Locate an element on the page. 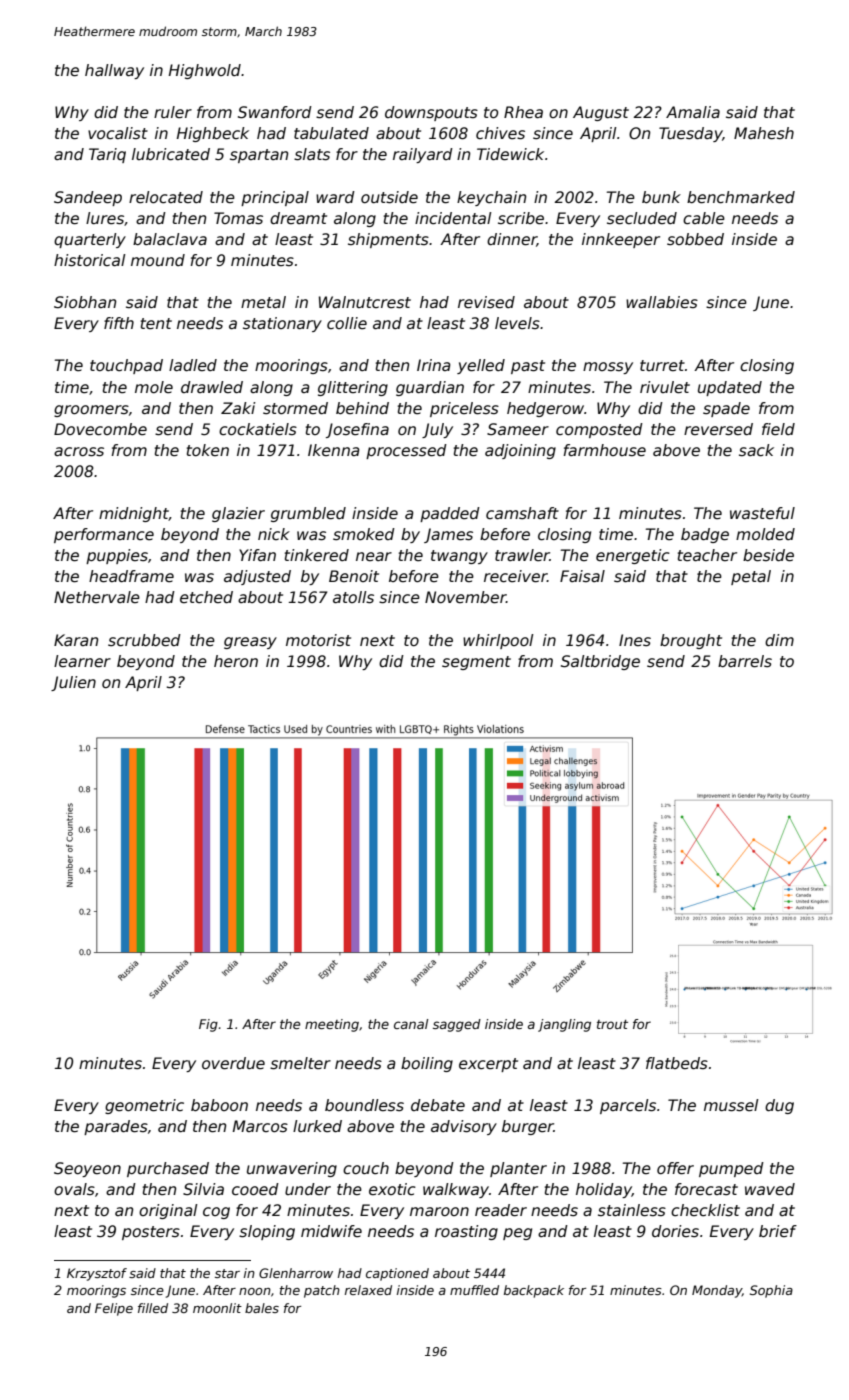 The height and width of the document is (1400, 849). trout is located at coordinates (612, 1024).
